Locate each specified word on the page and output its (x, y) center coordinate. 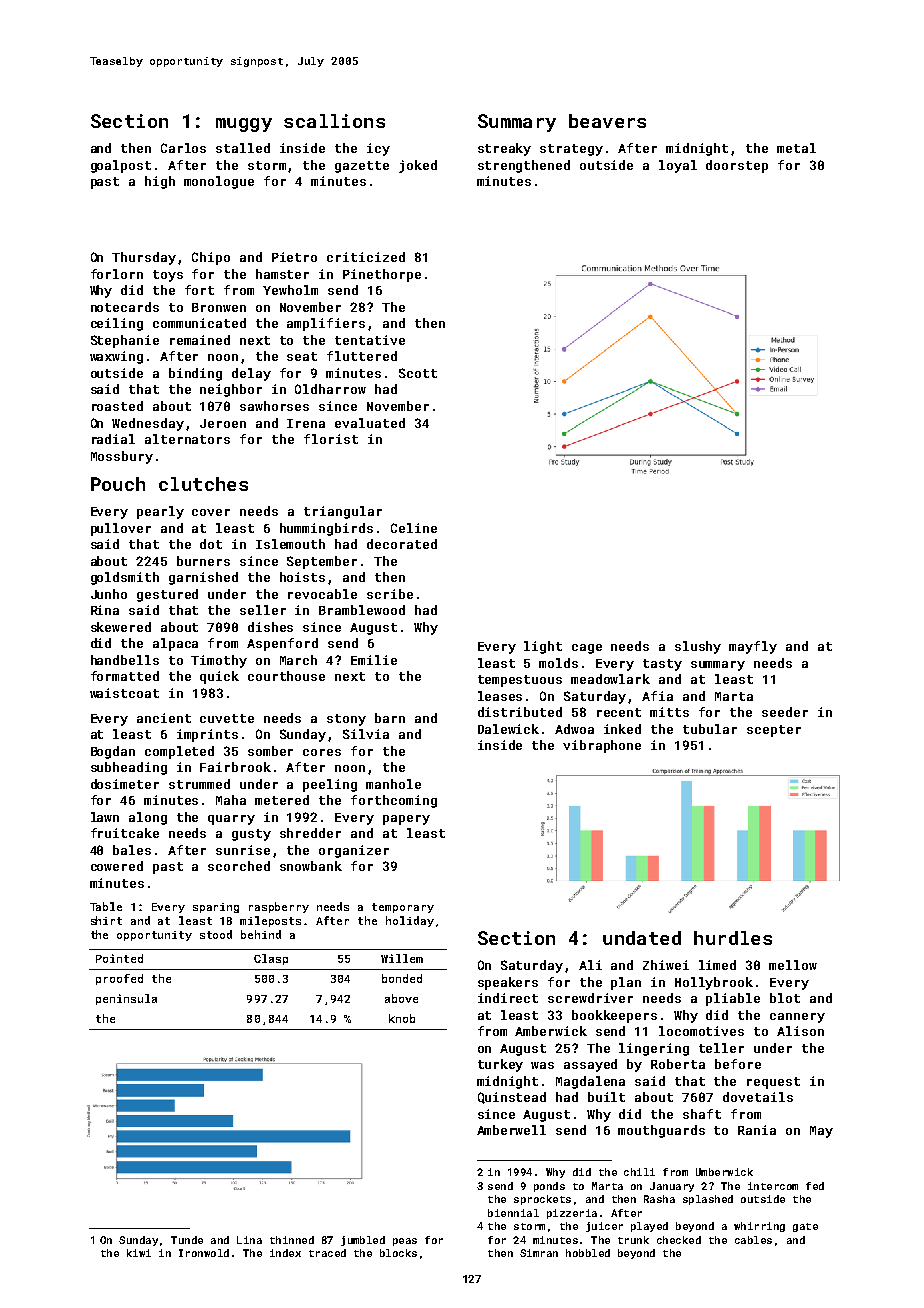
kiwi (139, 1253)
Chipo (211, 258)
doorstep (737, 166)
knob (402, 1018)
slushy (698, 647)
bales (132, 850)
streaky (504, 149)
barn (390, 718)
